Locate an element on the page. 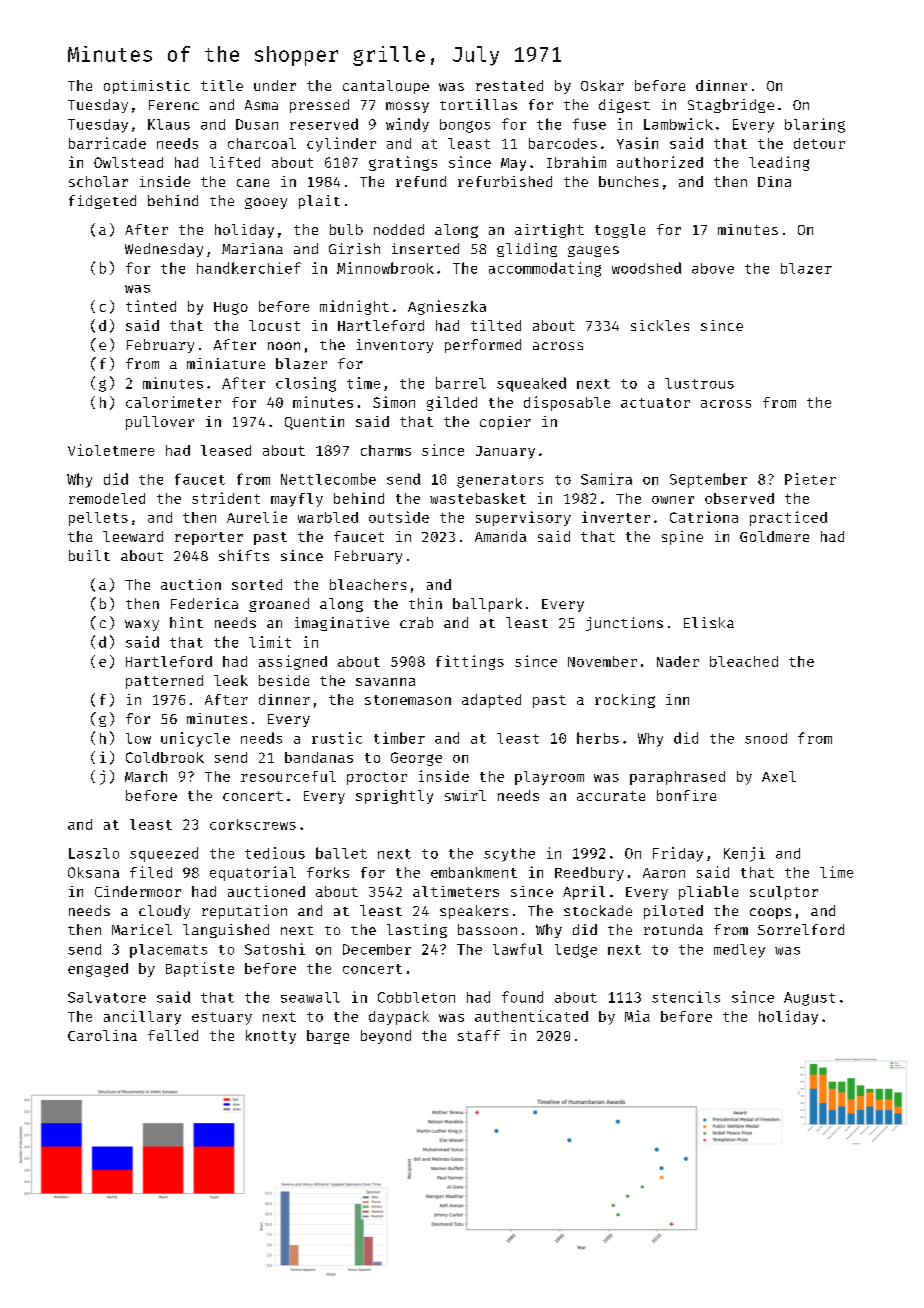 The image size is (924, 1308). restated is located at coordinates (509, 85).
